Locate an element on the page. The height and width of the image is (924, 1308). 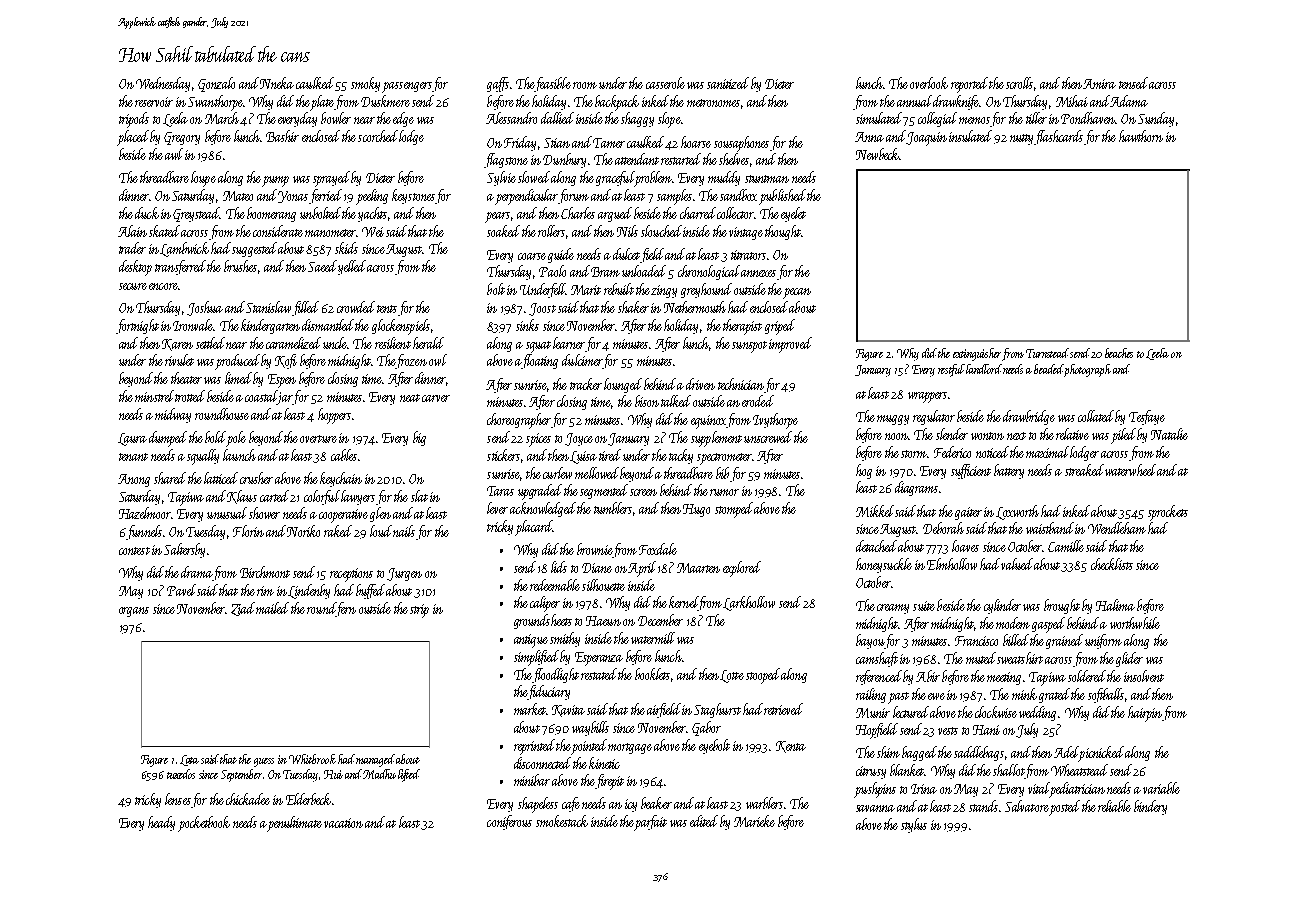
battery is located at coordinates (1009, 471).
